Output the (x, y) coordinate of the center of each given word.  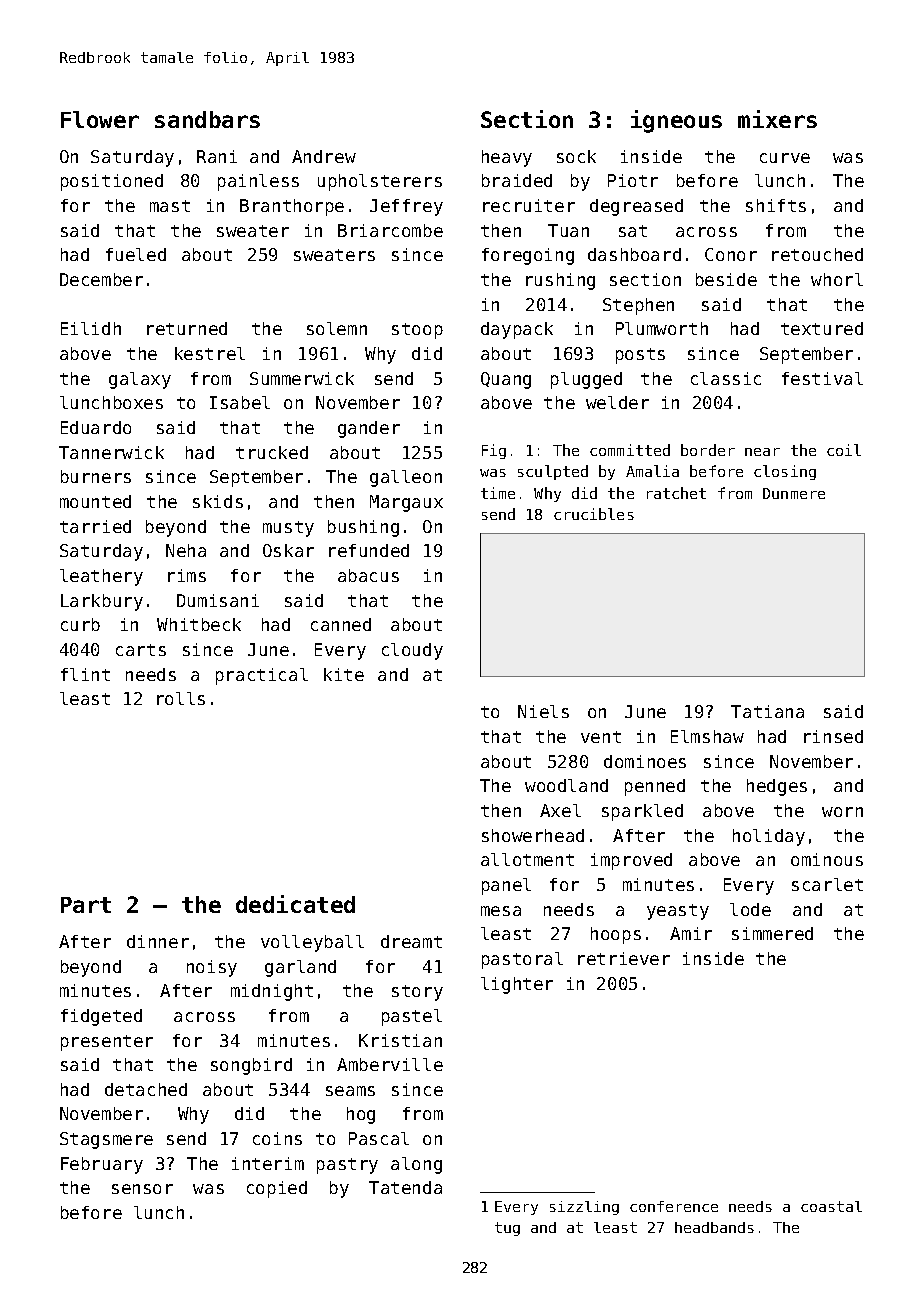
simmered (772, 933)
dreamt (411, 941)
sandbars (207, 119)
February (102, 1165)
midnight (272, 992)
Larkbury (102, 602)
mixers (777, 119)
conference (674, 1206)
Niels (543, 711)
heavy (507, 158)
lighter (517, 985)
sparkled (642, 812)
